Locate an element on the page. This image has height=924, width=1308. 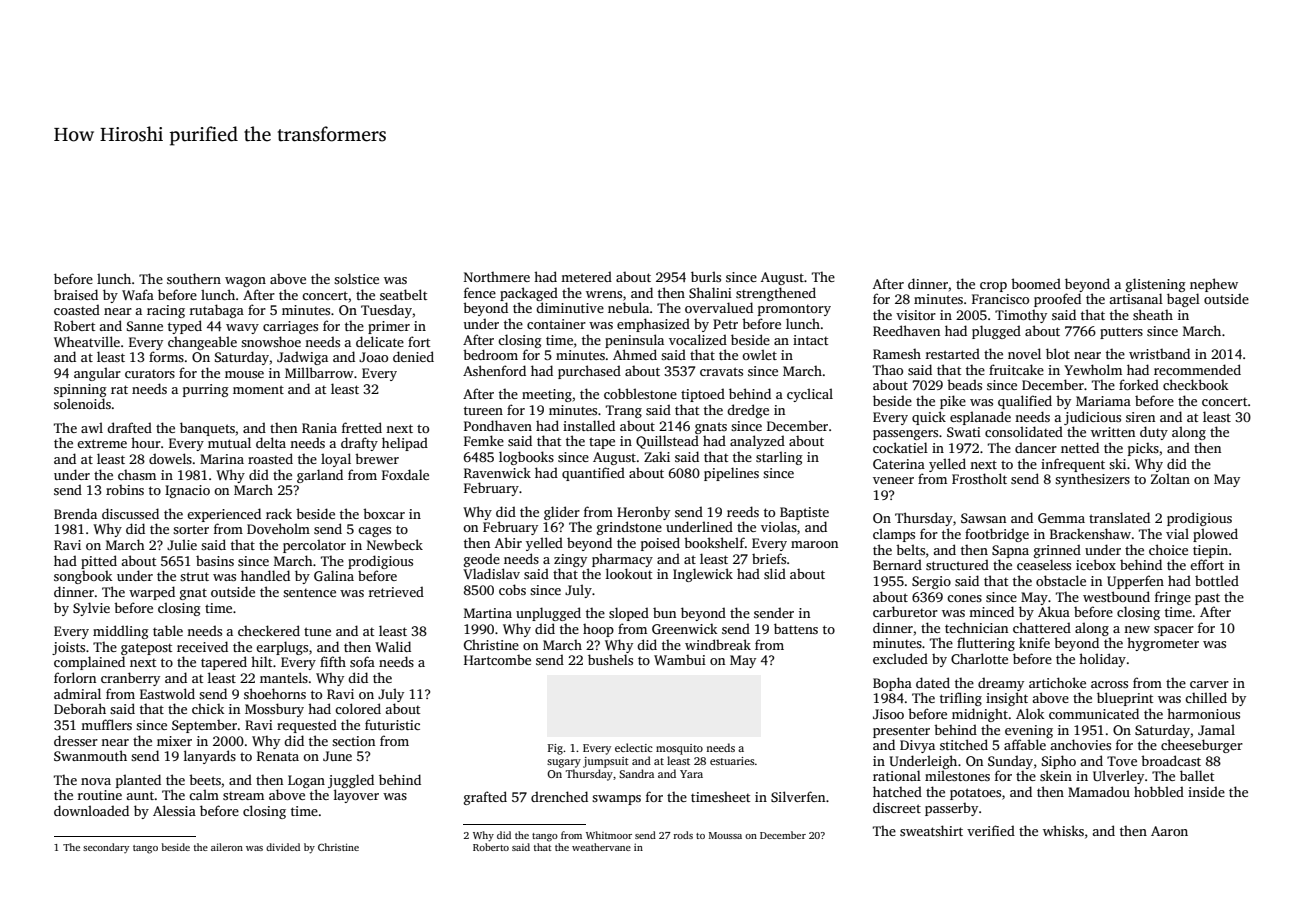
intact is located at coordinates (810, 340).
